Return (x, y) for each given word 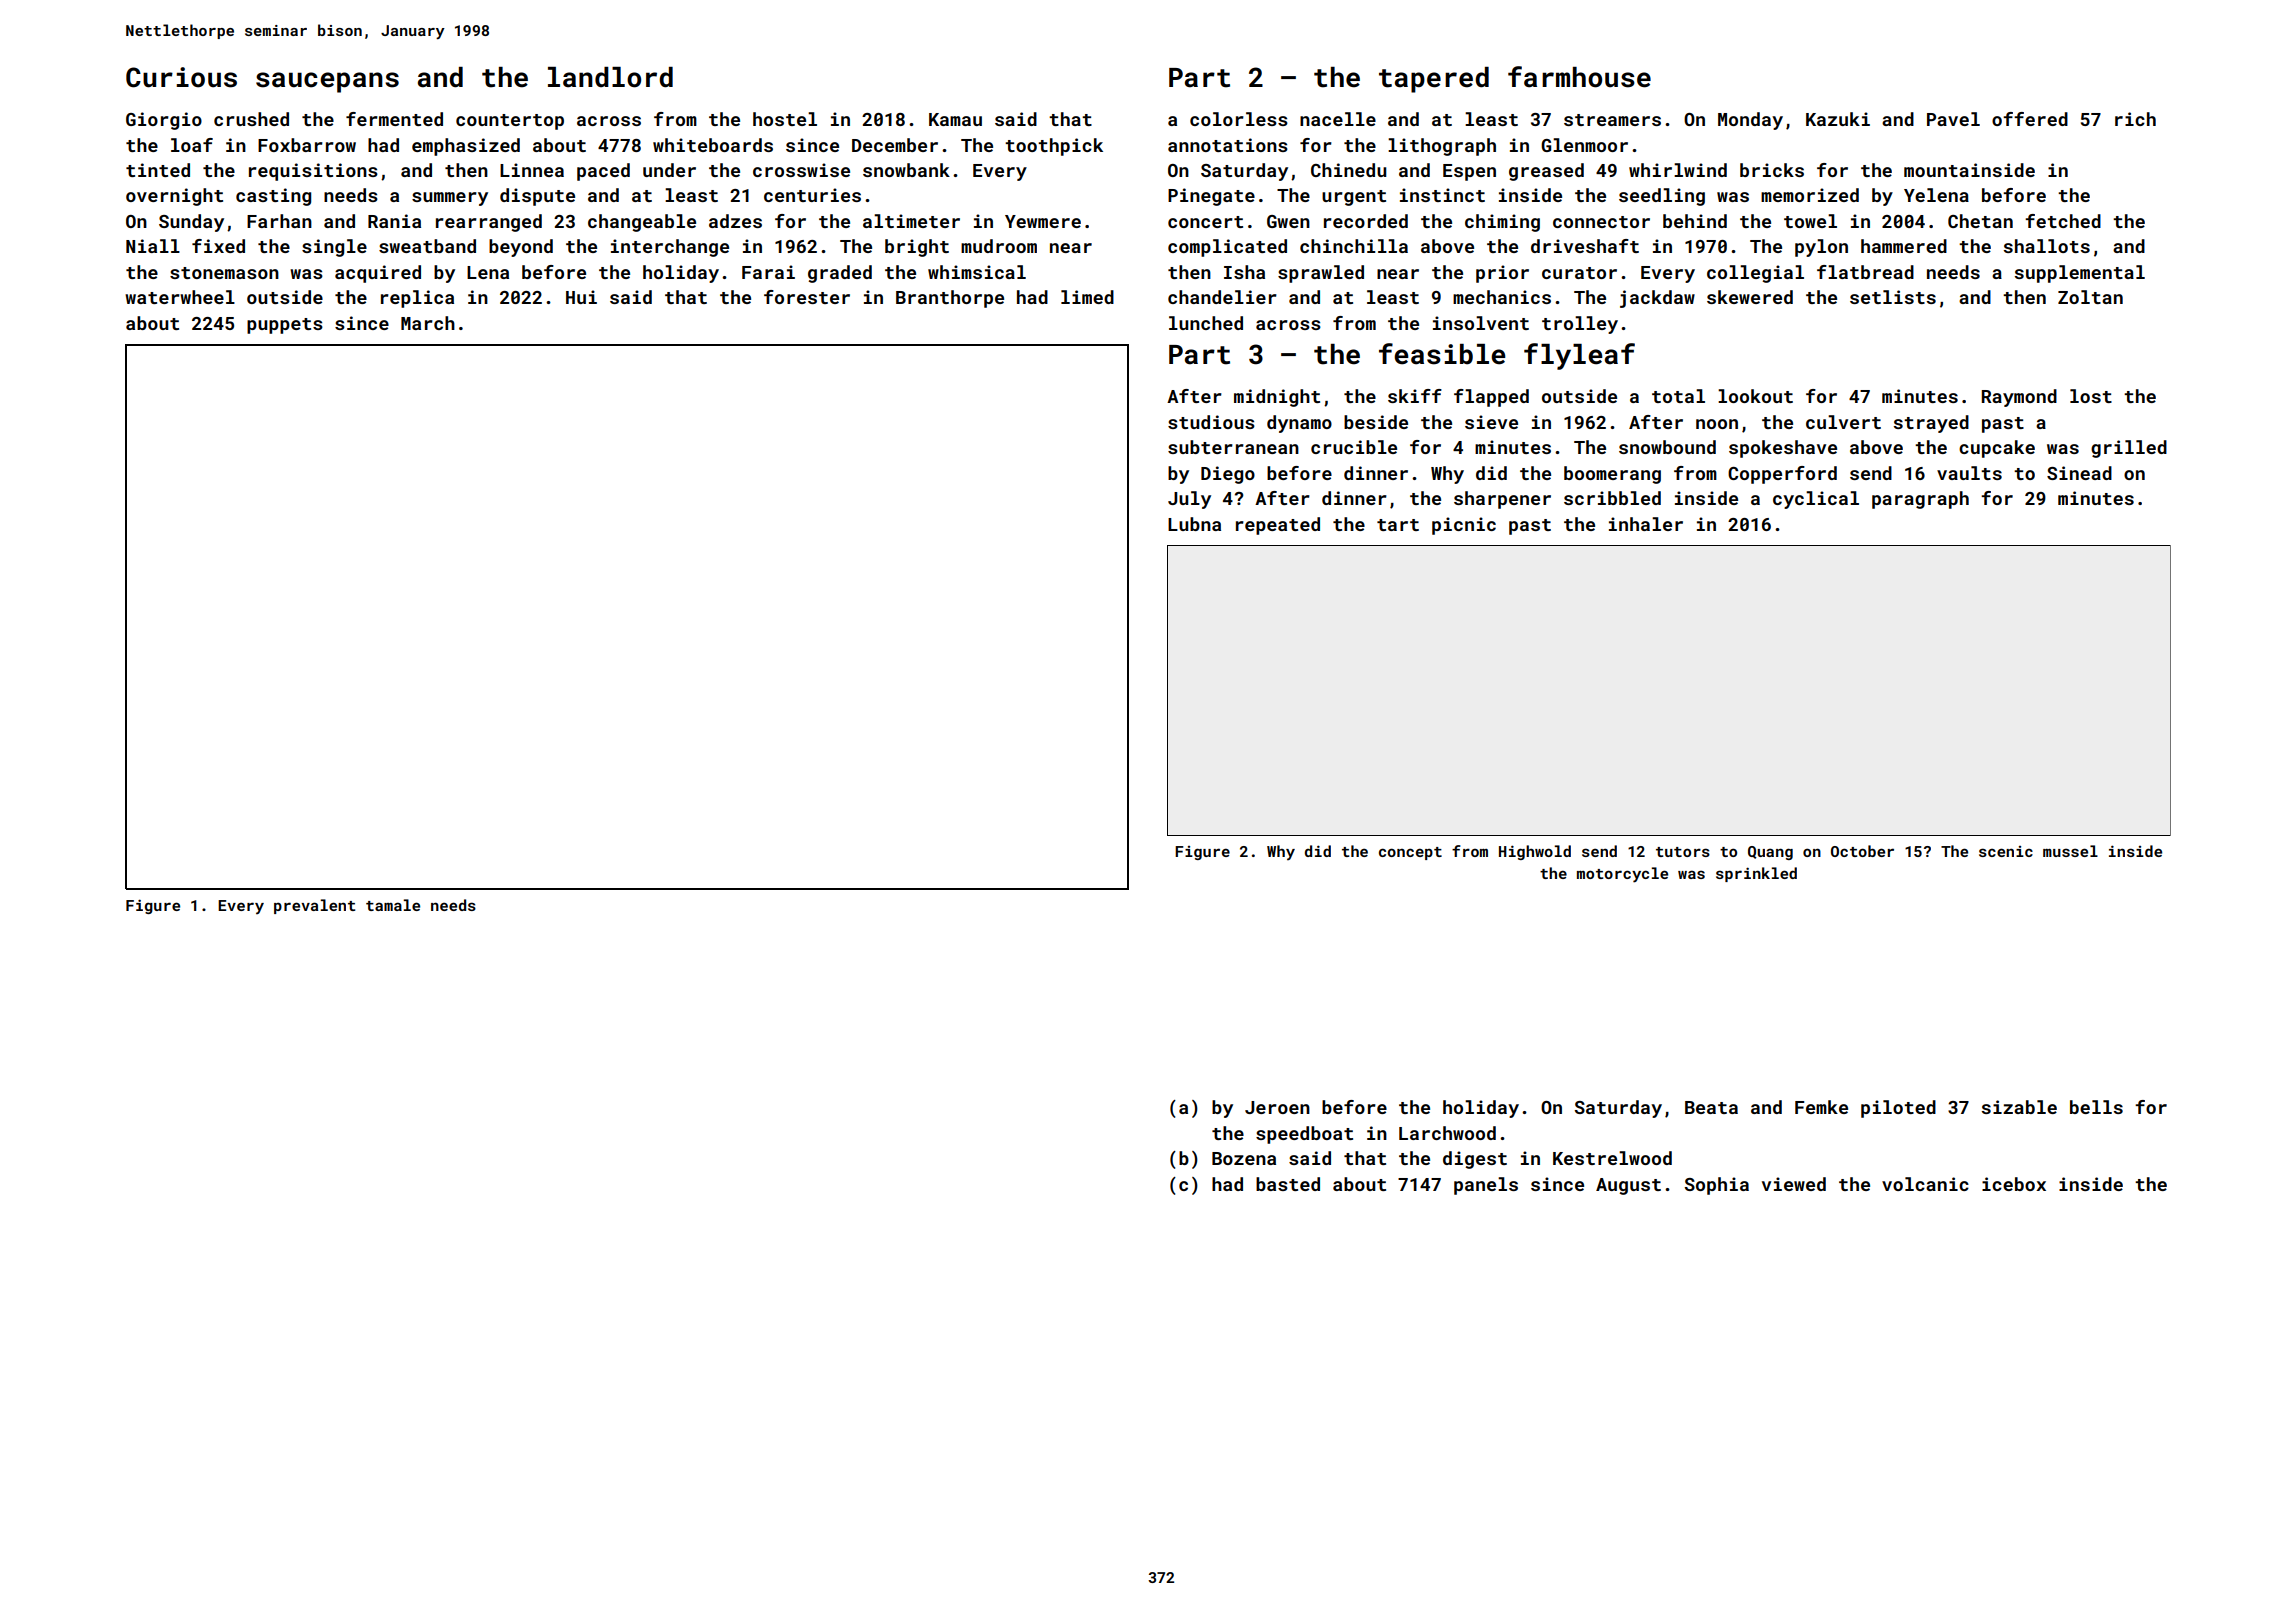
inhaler (1646, 524)
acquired (378, 274)
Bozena (1244, 1158)
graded (840, 274)
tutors (1683, 852)
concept (1410, 853)
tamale (393, 905)
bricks (1772, 170)
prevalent (314, 906)
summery (450, 199)
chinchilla (1354, 246)
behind (1695, 221)
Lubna (1194, 524)
